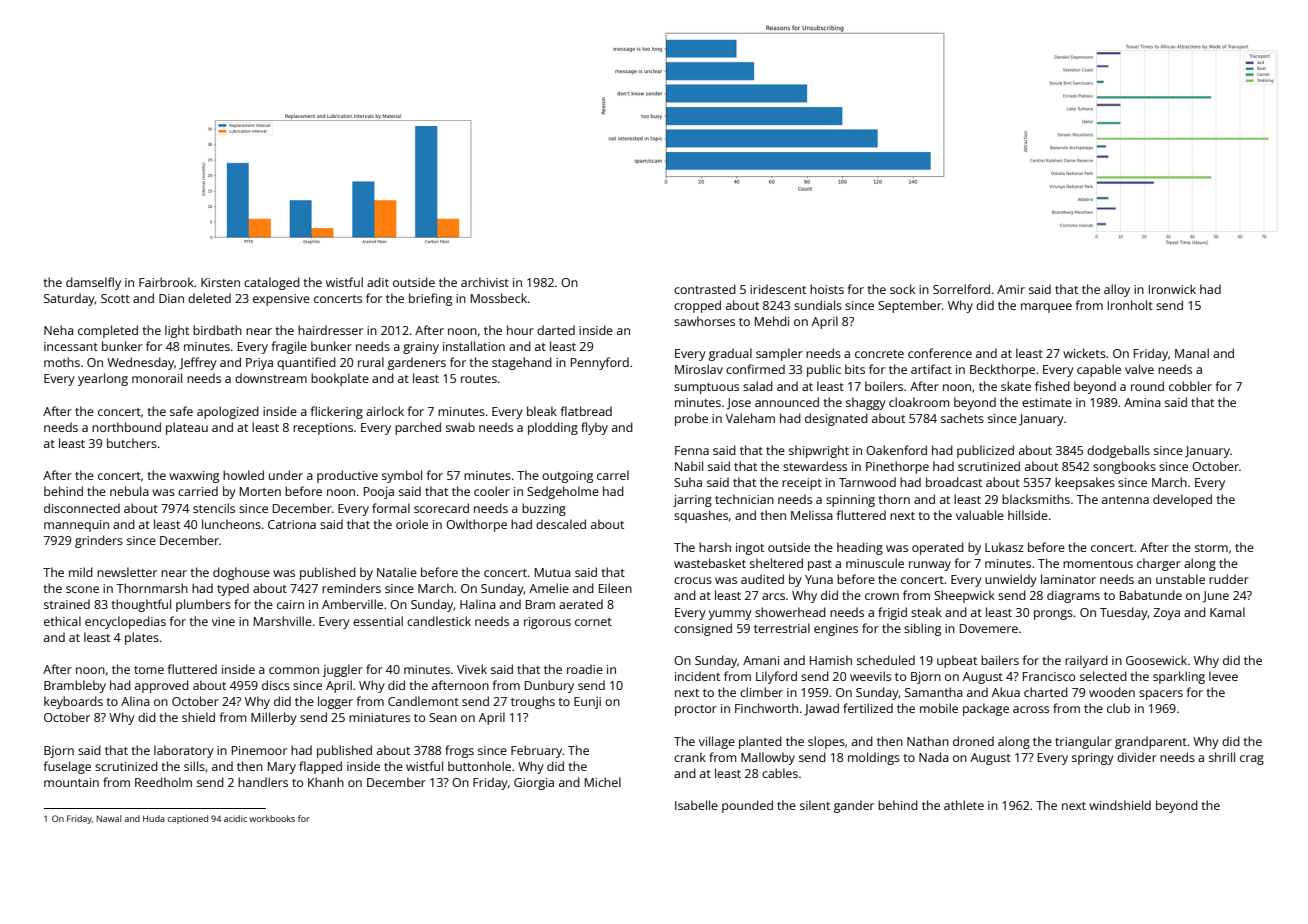  Describe the element at coordinates (696, 805) in the screenshot. I see `Isabelle` at that location.
